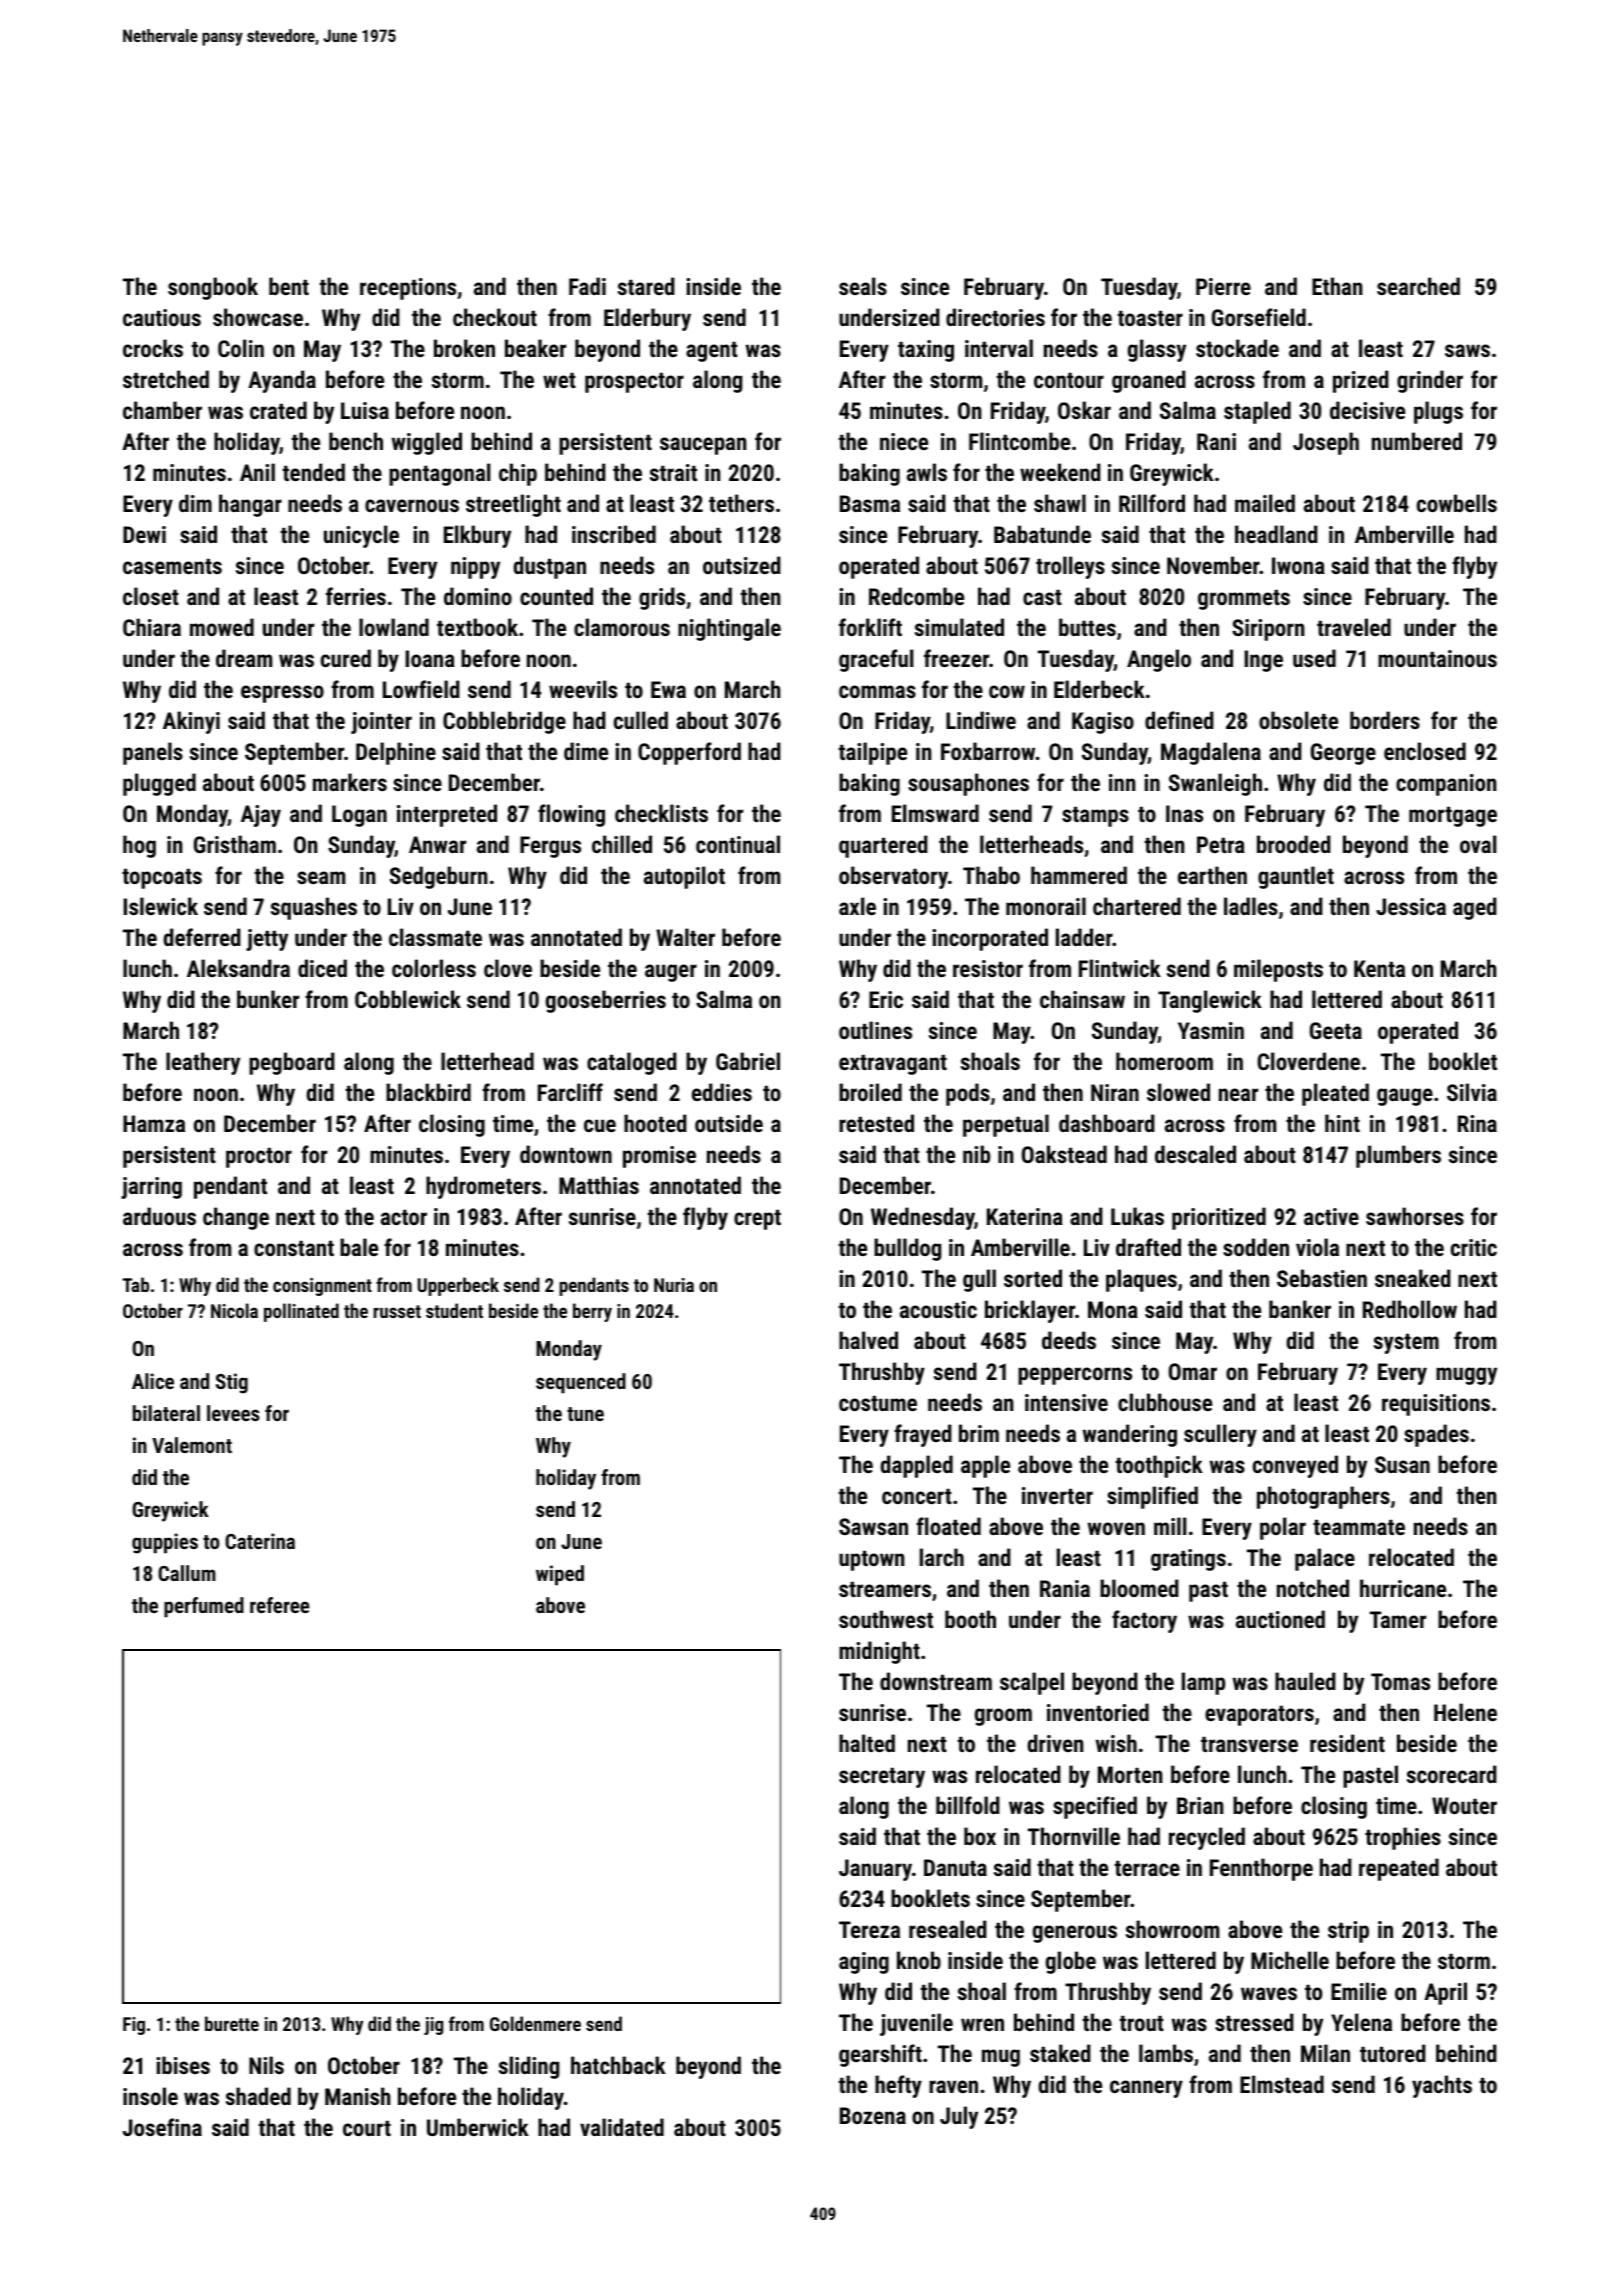 This page has width=1620, height=2292. Describe the element at coordinates (1149, 381) in the page. I see `groaned` at that location.
